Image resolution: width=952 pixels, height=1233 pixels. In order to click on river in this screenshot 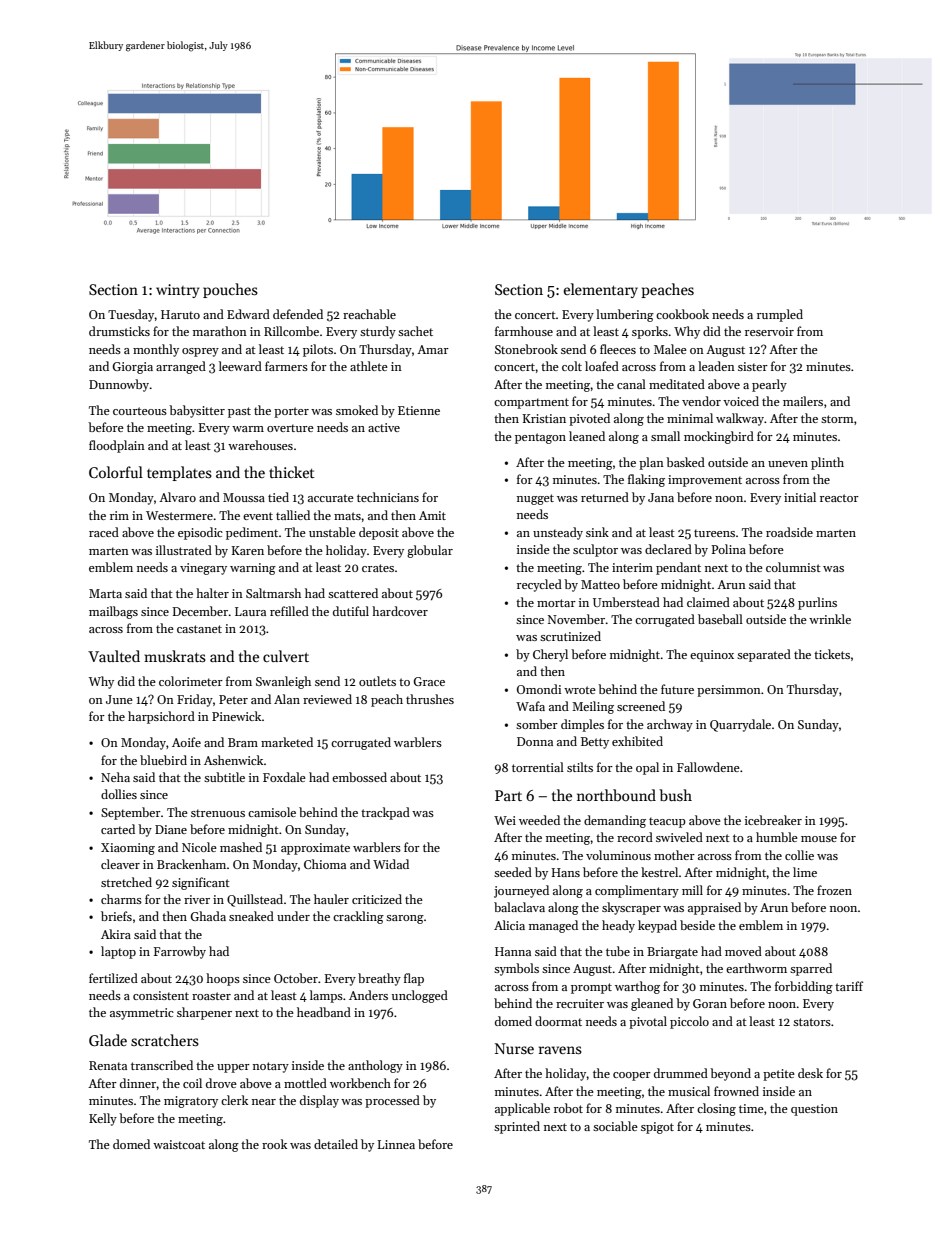, I will do `click(197, 899)`.
